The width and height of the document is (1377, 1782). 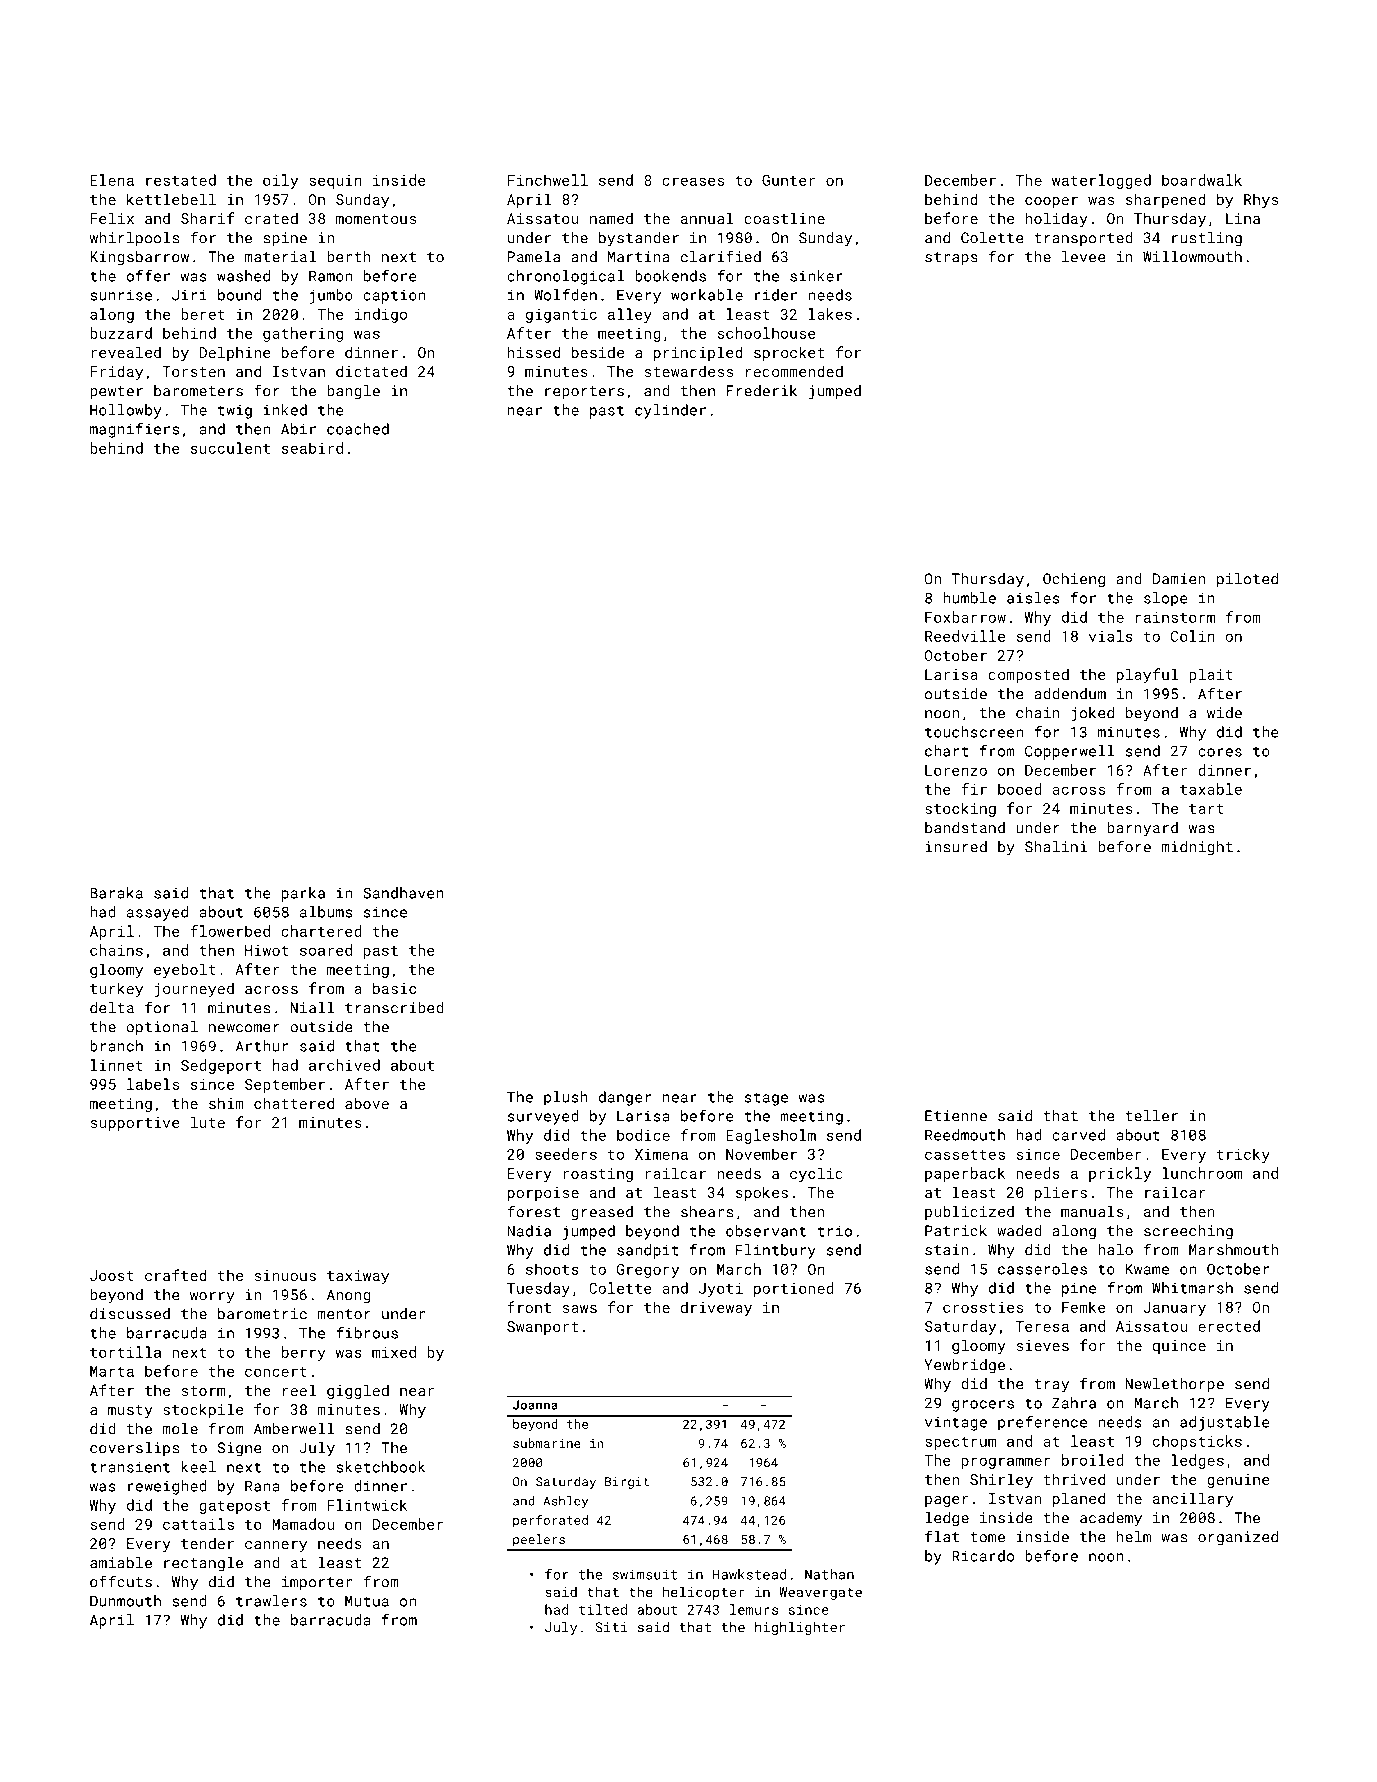 What do you see at coordinates (1211, 675) in the document?
I see `plait` at bounding box center [1211, 675].
